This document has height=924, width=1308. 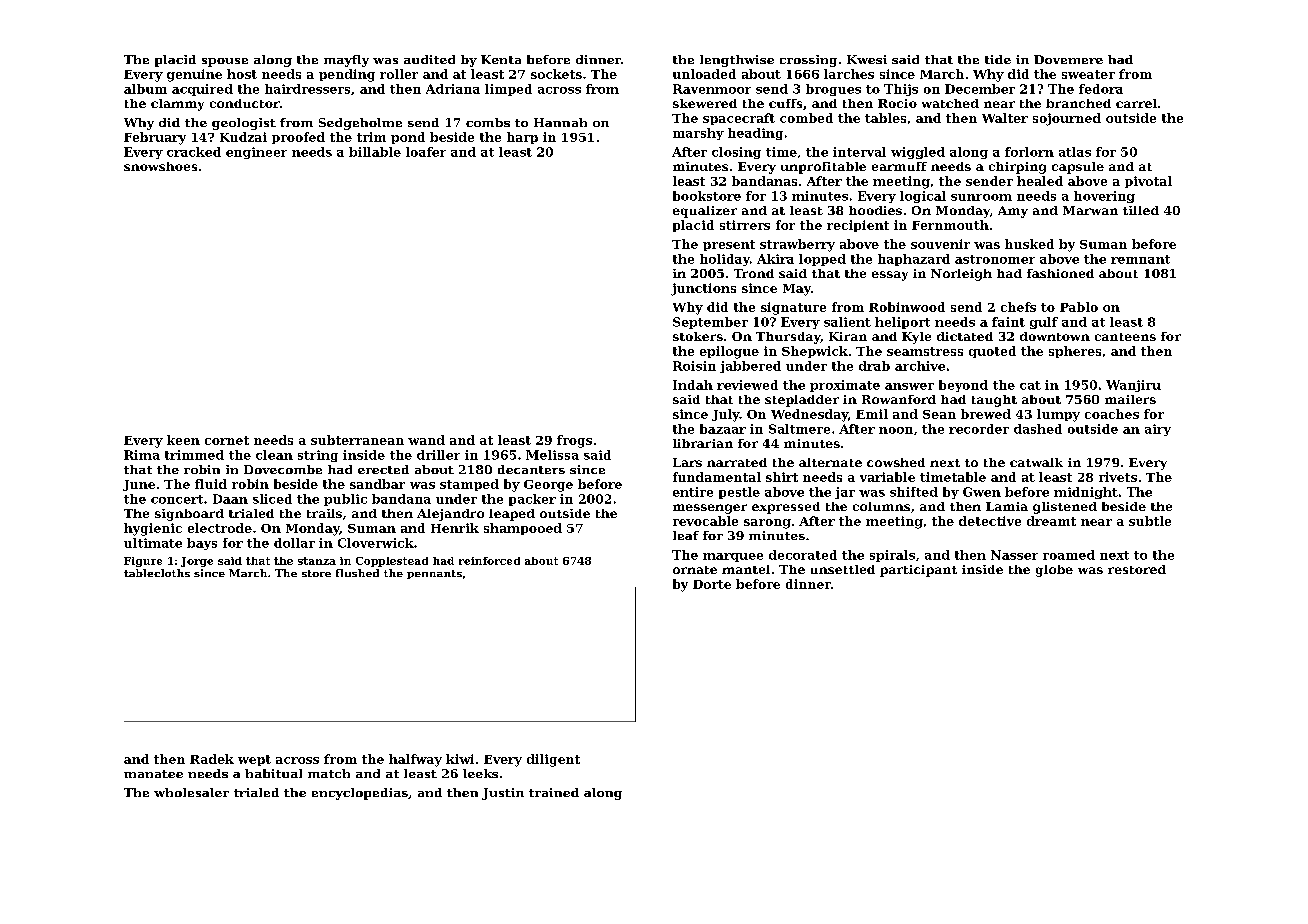 I want to click on unsettled, so click(x=843, y=569).
